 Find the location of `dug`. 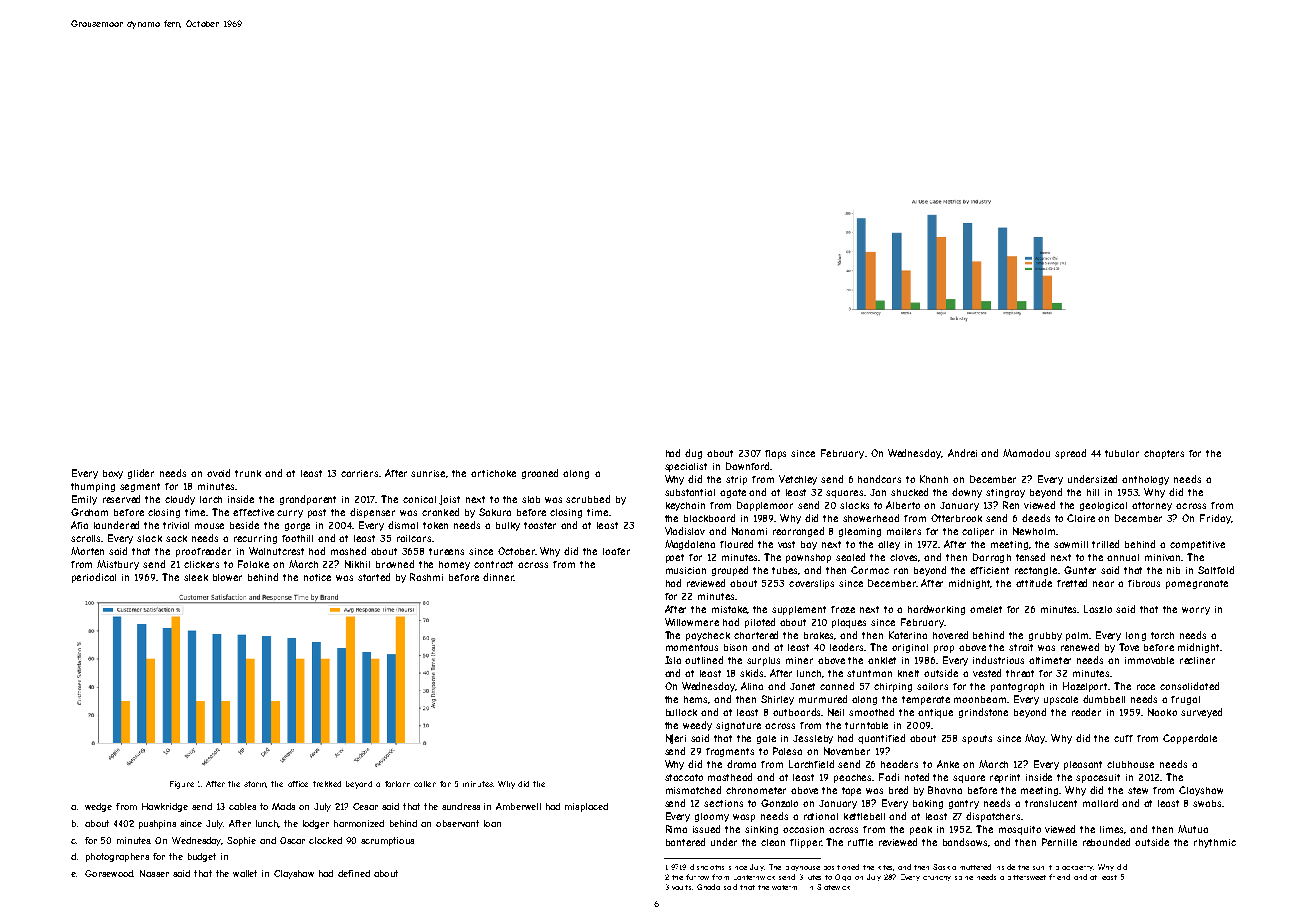

dug is located at coordinates (693, 454).
